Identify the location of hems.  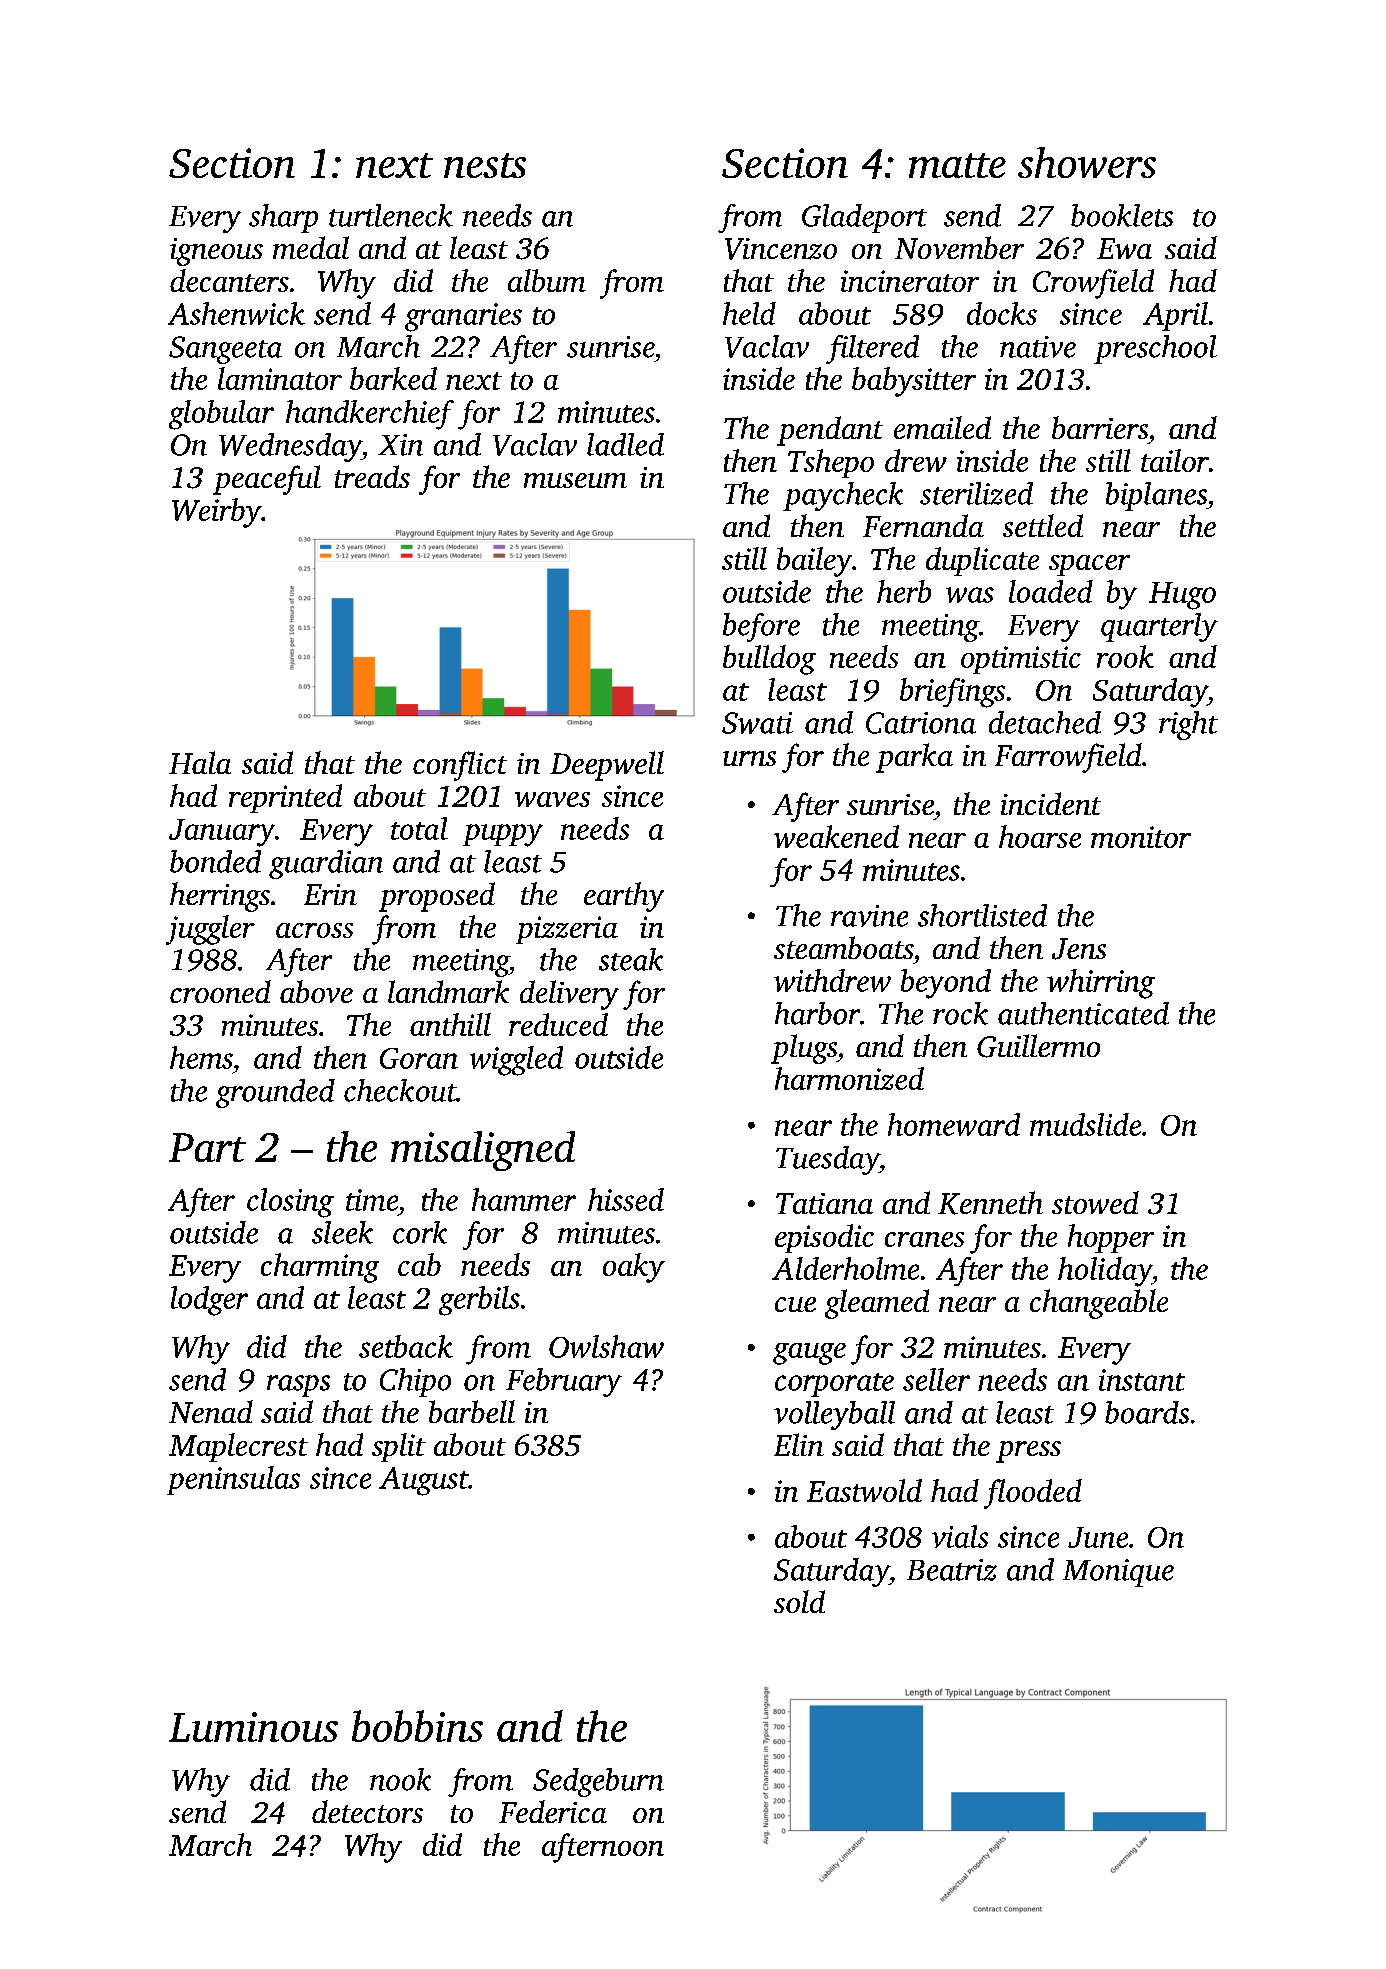
(201, 1057).
